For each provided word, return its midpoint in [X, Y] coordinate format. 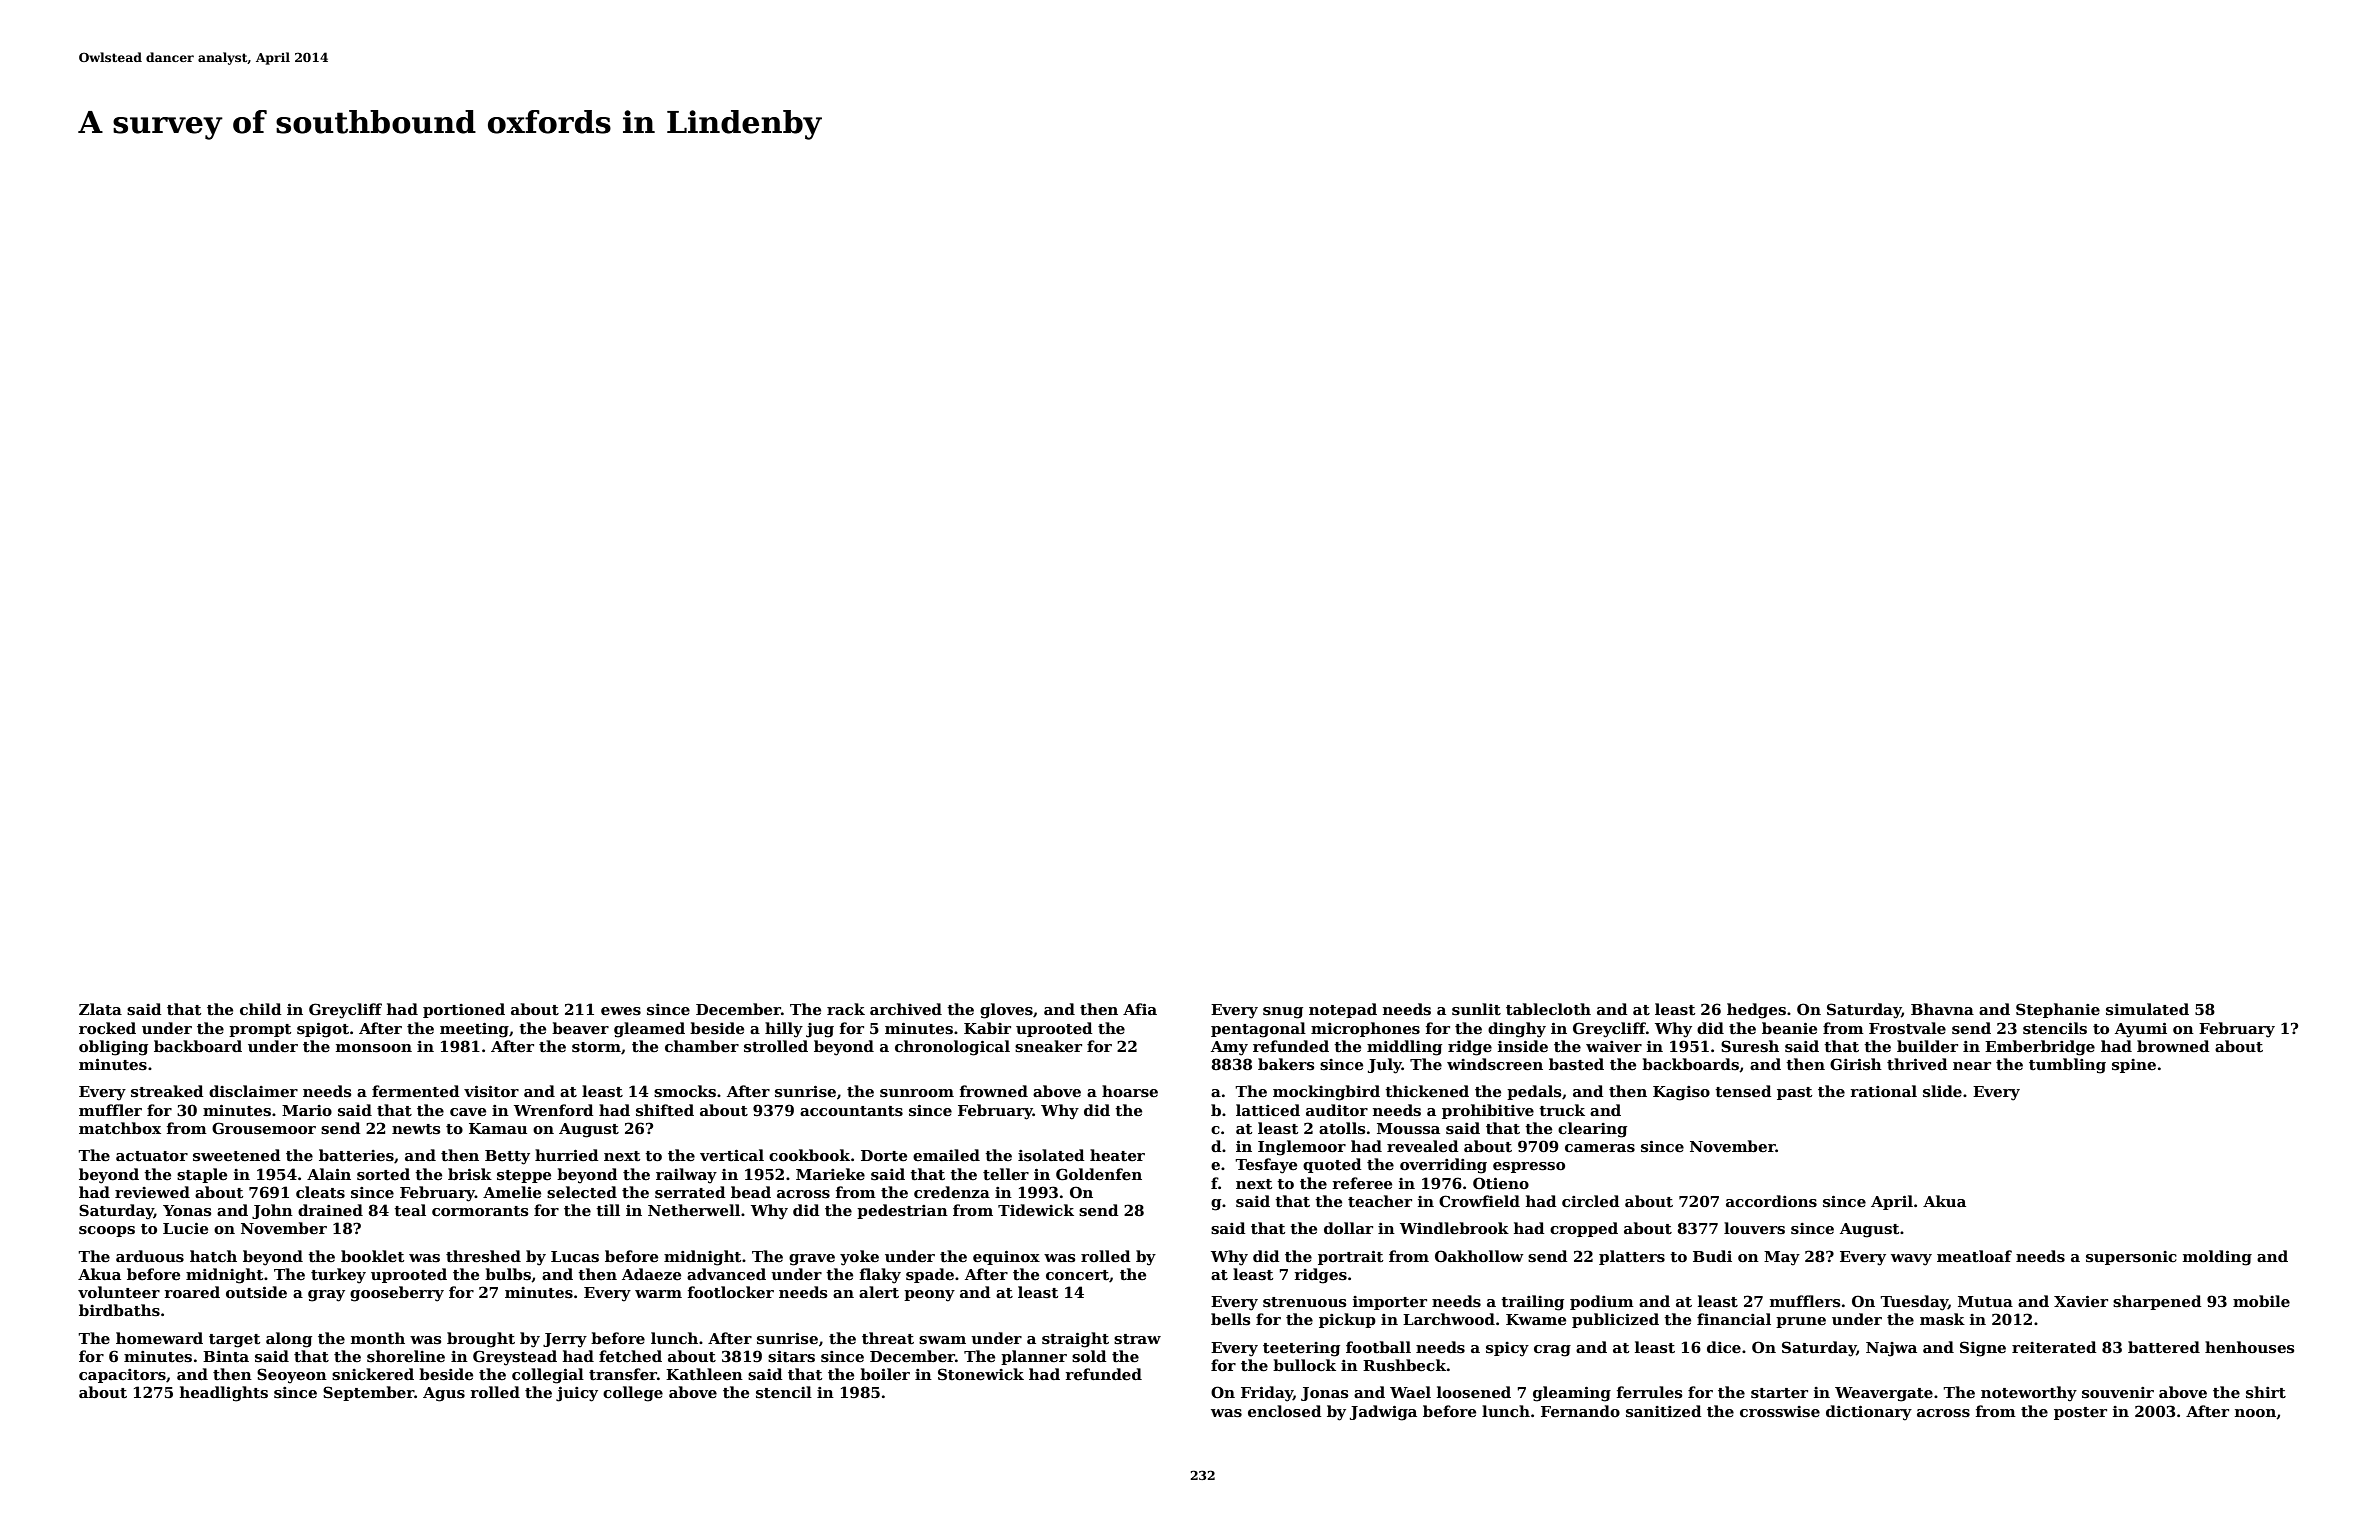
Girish [1856, 1064]
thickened [1427, 1091]
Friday [1267, 1394]
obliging [113, 1048]
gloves [1006, 1011]
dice [1724, 1347]
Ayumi [2141, 1030]
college [633, 1394]
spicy [1507, 1349]
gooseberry [397, 1294]
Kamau [498, 1128]
